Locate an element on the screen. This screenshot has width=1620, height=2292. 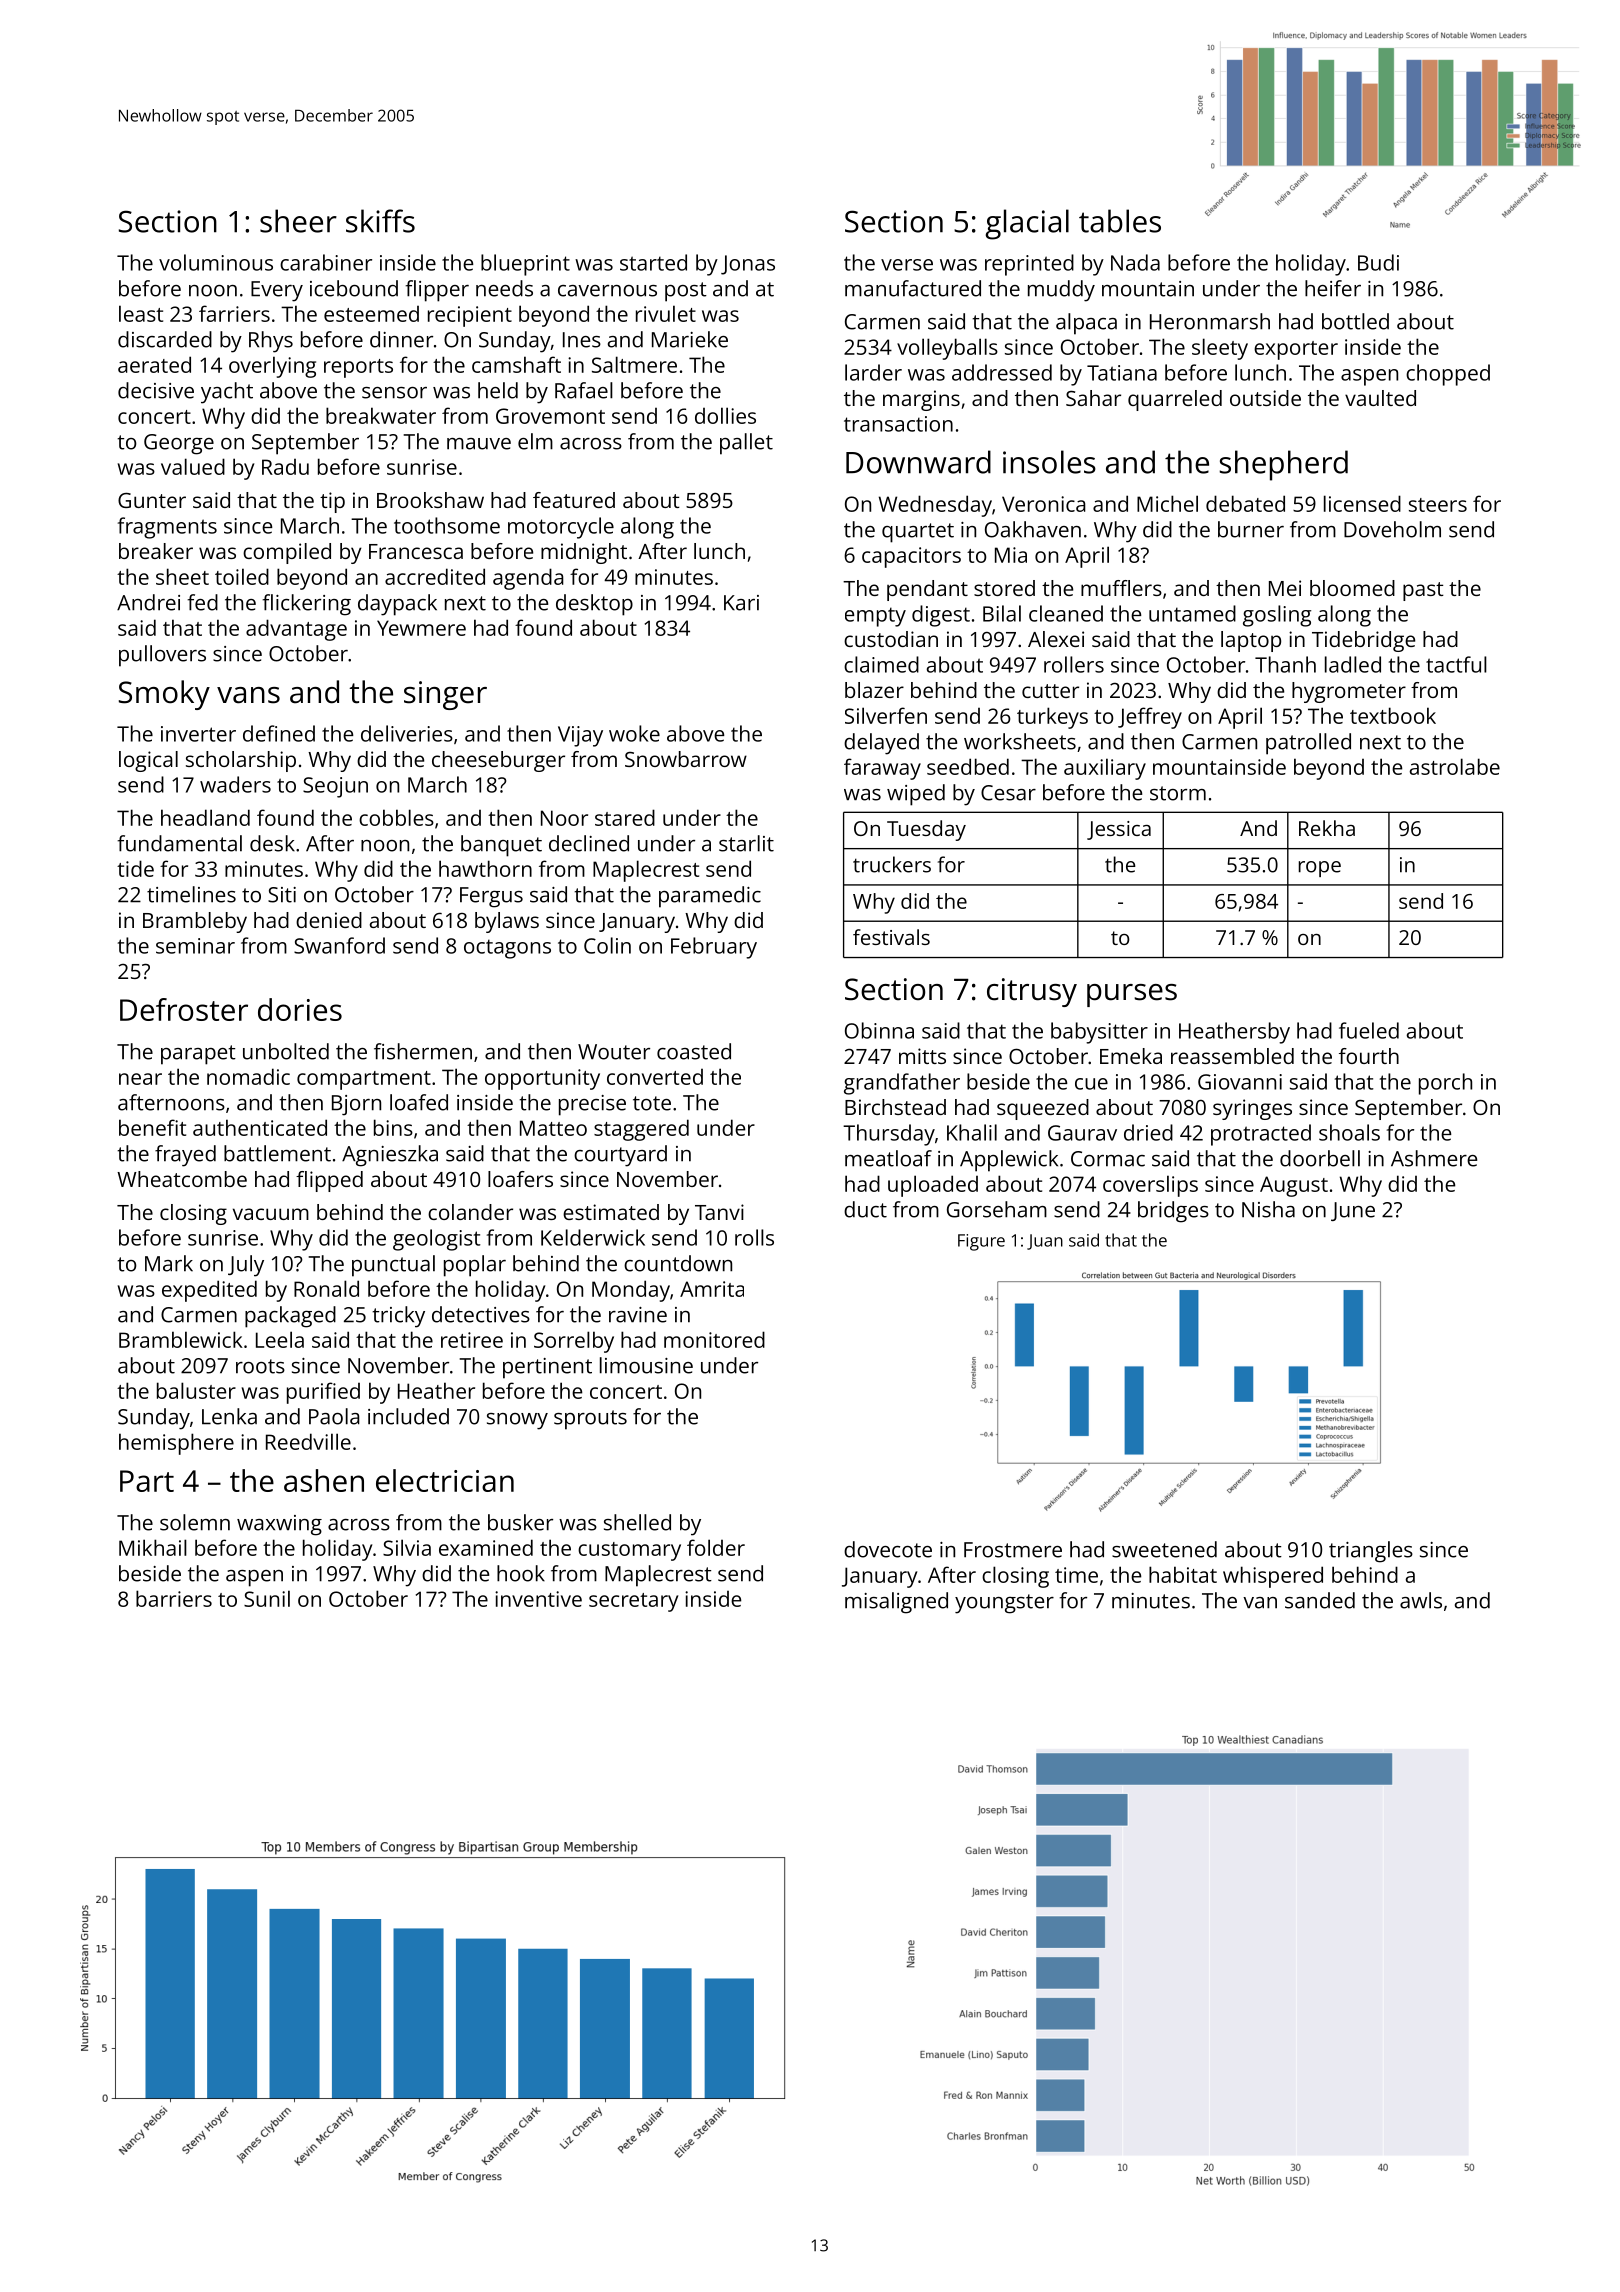
heifer is located at coordinates (1333, 288).
